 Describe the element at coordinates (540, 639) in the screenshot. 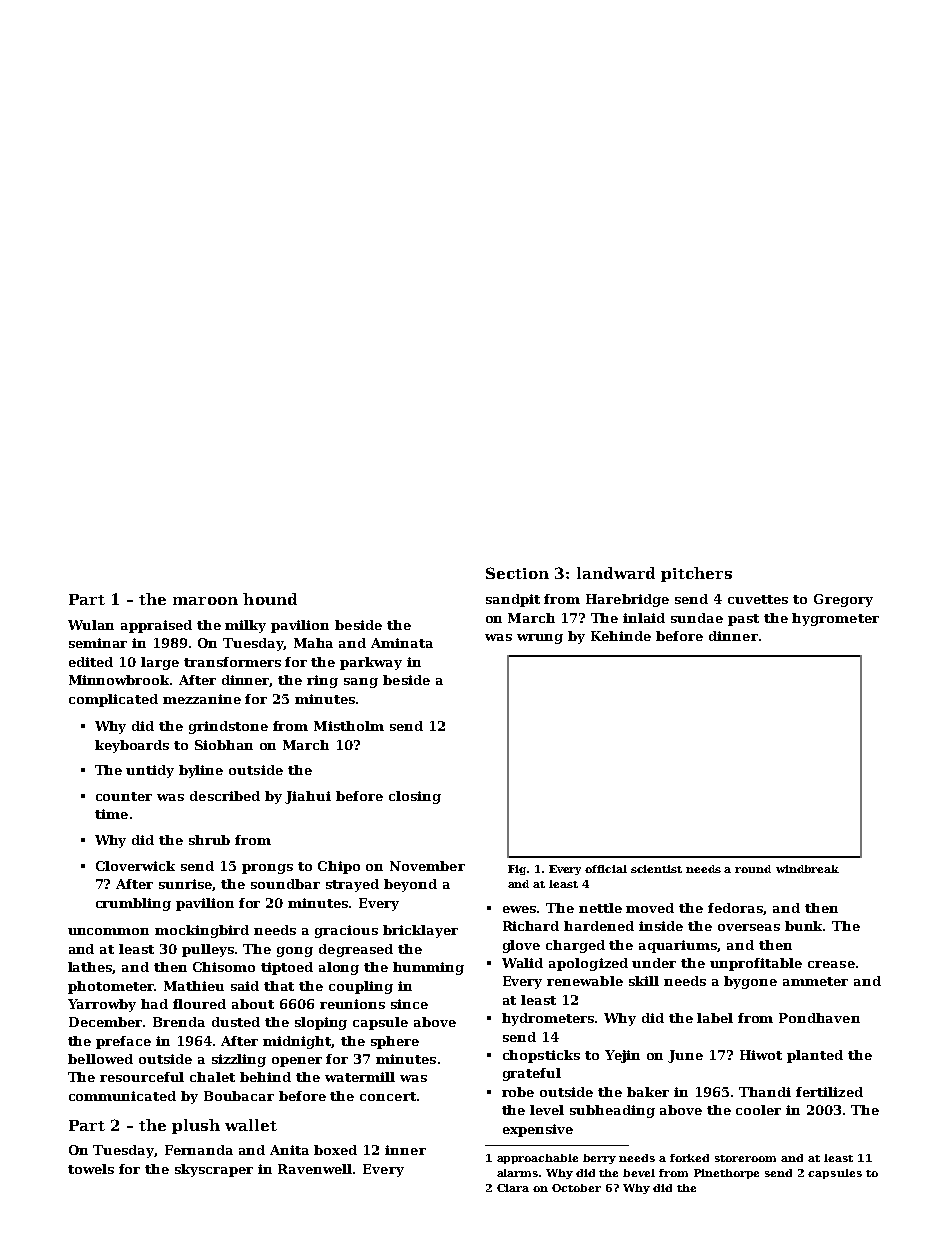

I see `wrung` at that location.
